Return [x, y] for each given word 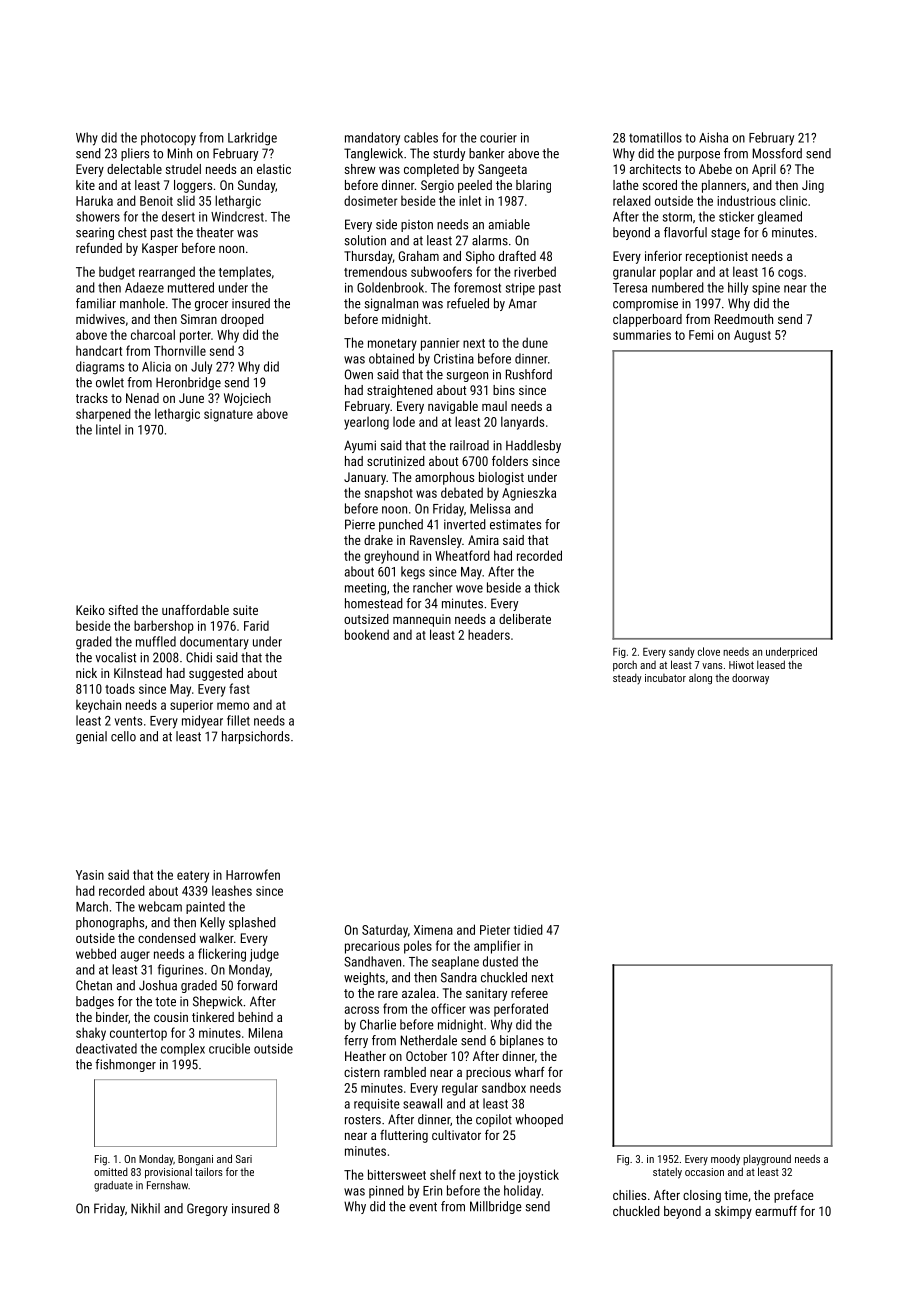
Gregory [207, 1209]
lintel [108, 429]
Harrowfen [253, 874]
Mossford [777, 153]
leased [771, 664]
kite [85, 185]
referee [529, 993]
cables [421, 137]
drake [378, 540]
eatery [193, 877]
